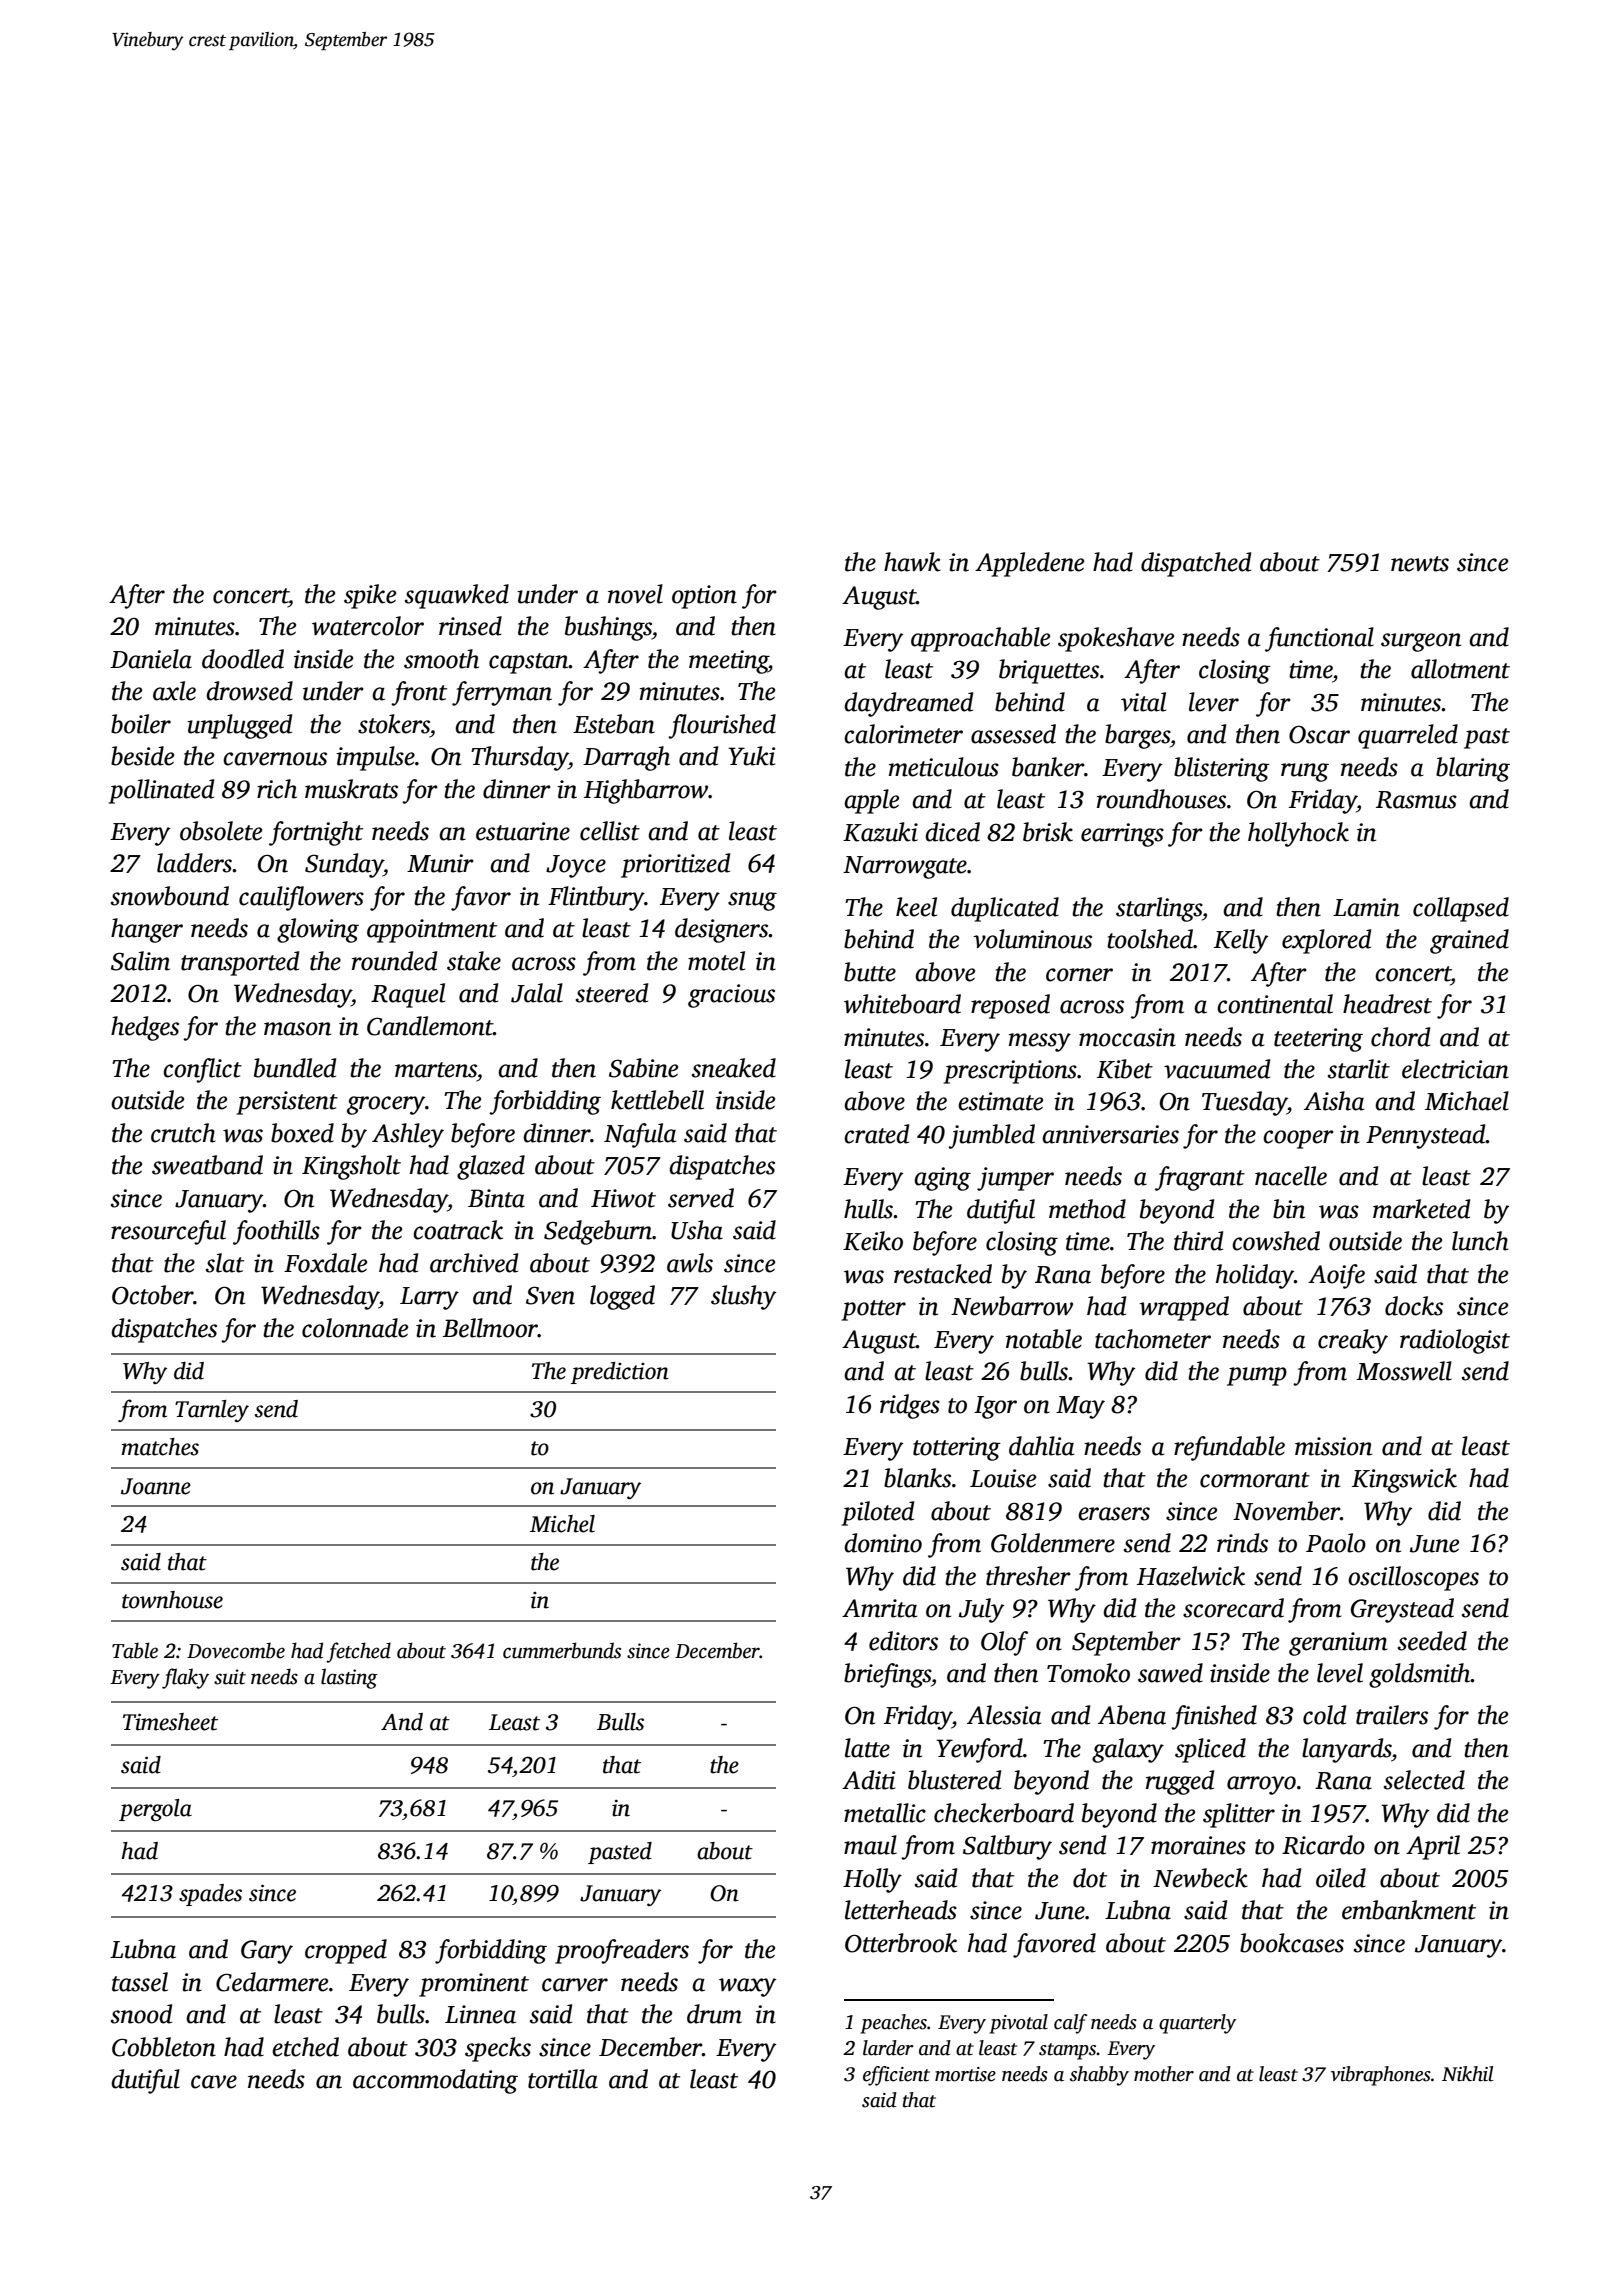 This image has width=1620, height=2292. I want to click on accommodating, so click(435, 2081).
